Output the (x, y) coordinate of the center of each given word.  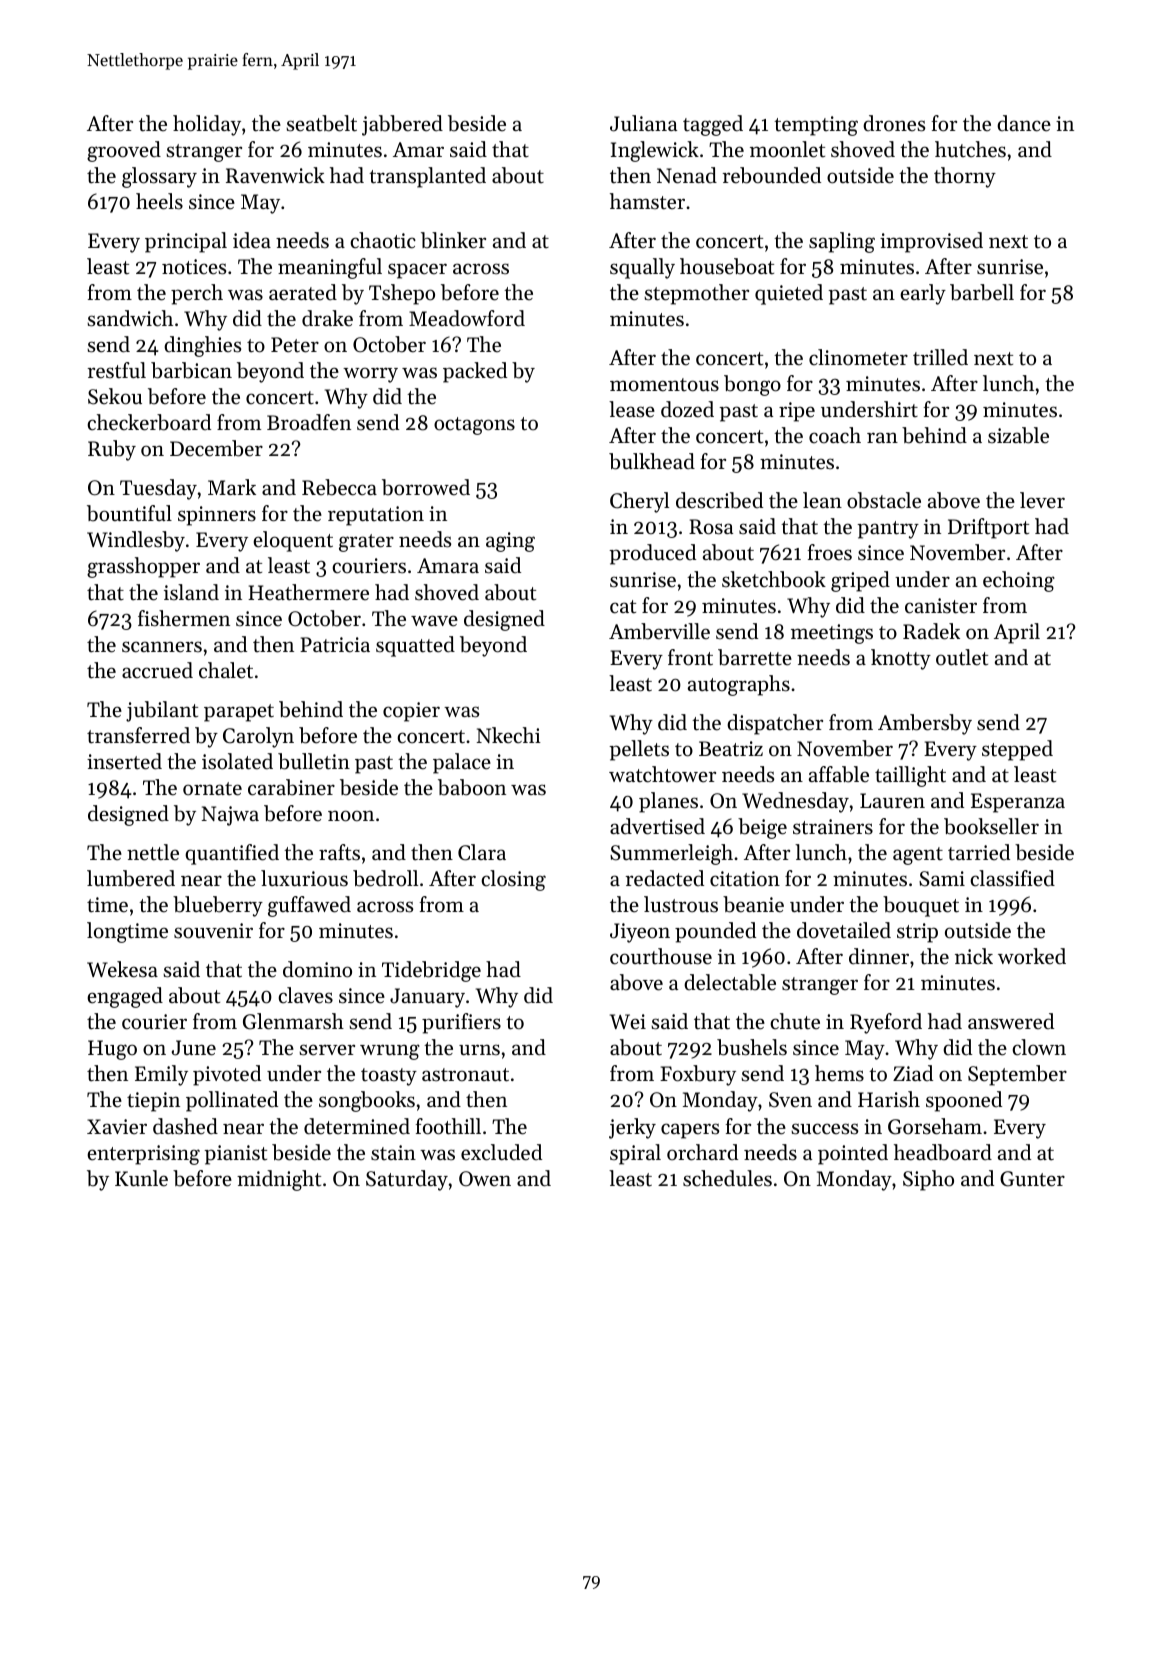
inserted (124, 761)
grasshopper (143, 567)
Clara (482, 852)
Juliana (643, 123)
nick (974, 956)
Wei (628, 1022)
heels (159, 201)
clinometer (858, 357)
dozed (687, 409)
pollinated (232, 1101)
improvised (931, 242)
